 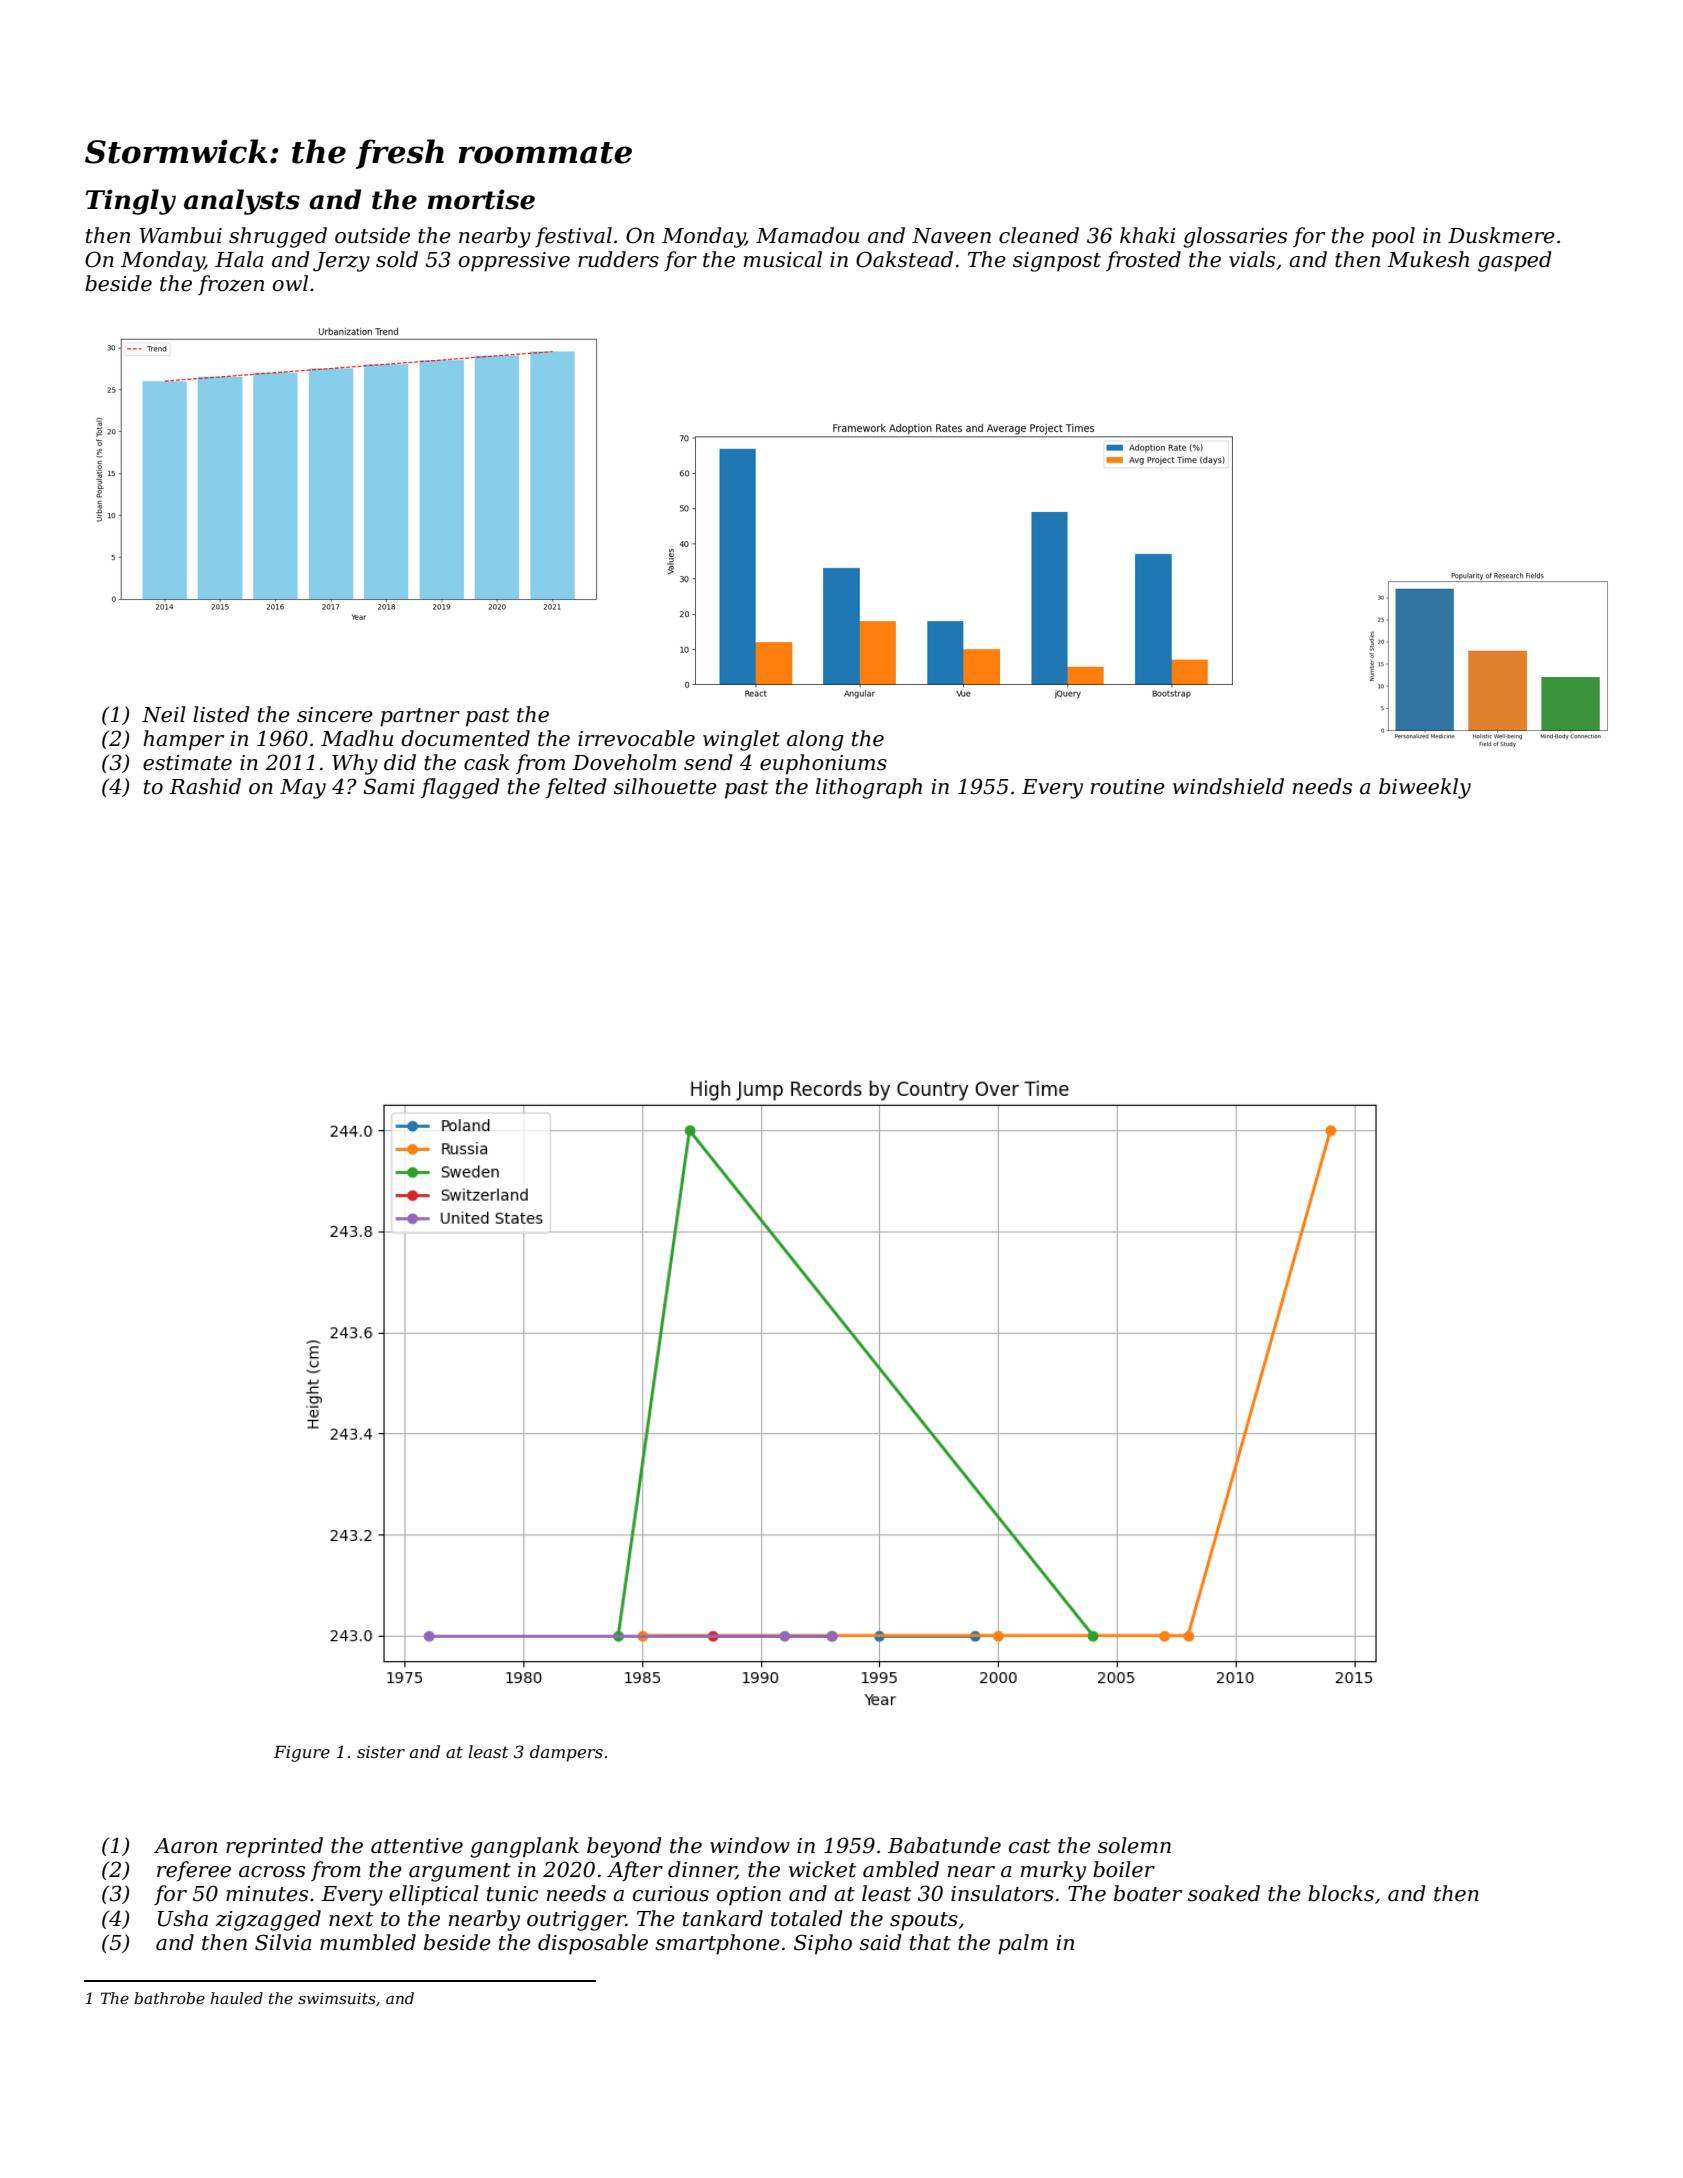 What do you see at coordinates (131, 202) in the screenshot?
I see `Tingly` at bounding box center [131, 202].
